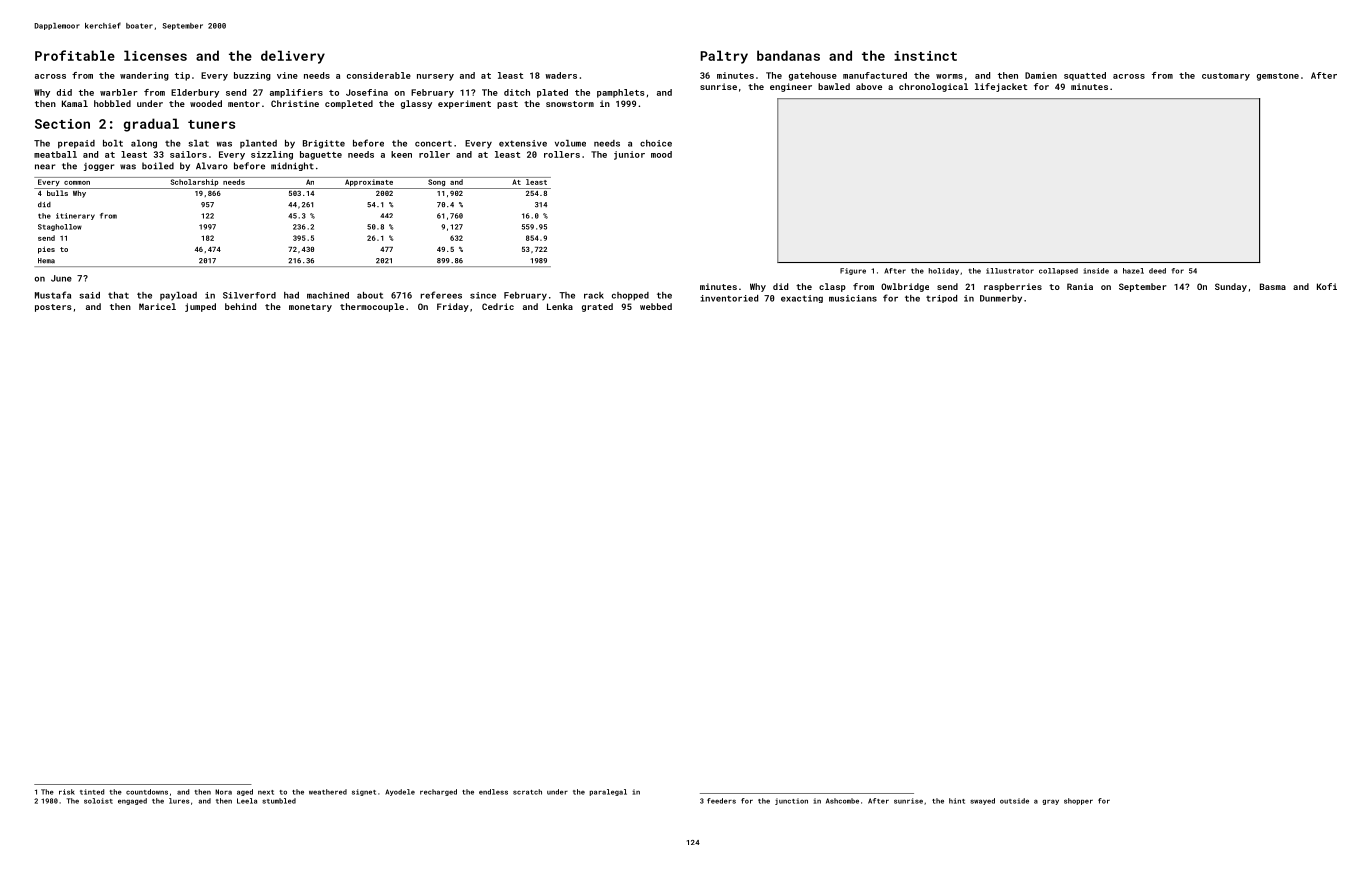 Image resolution: width=1372 pixels, height=887 pixels. Describe the element at coordinates (594, 295) in the page. I see `rack` at that location.
